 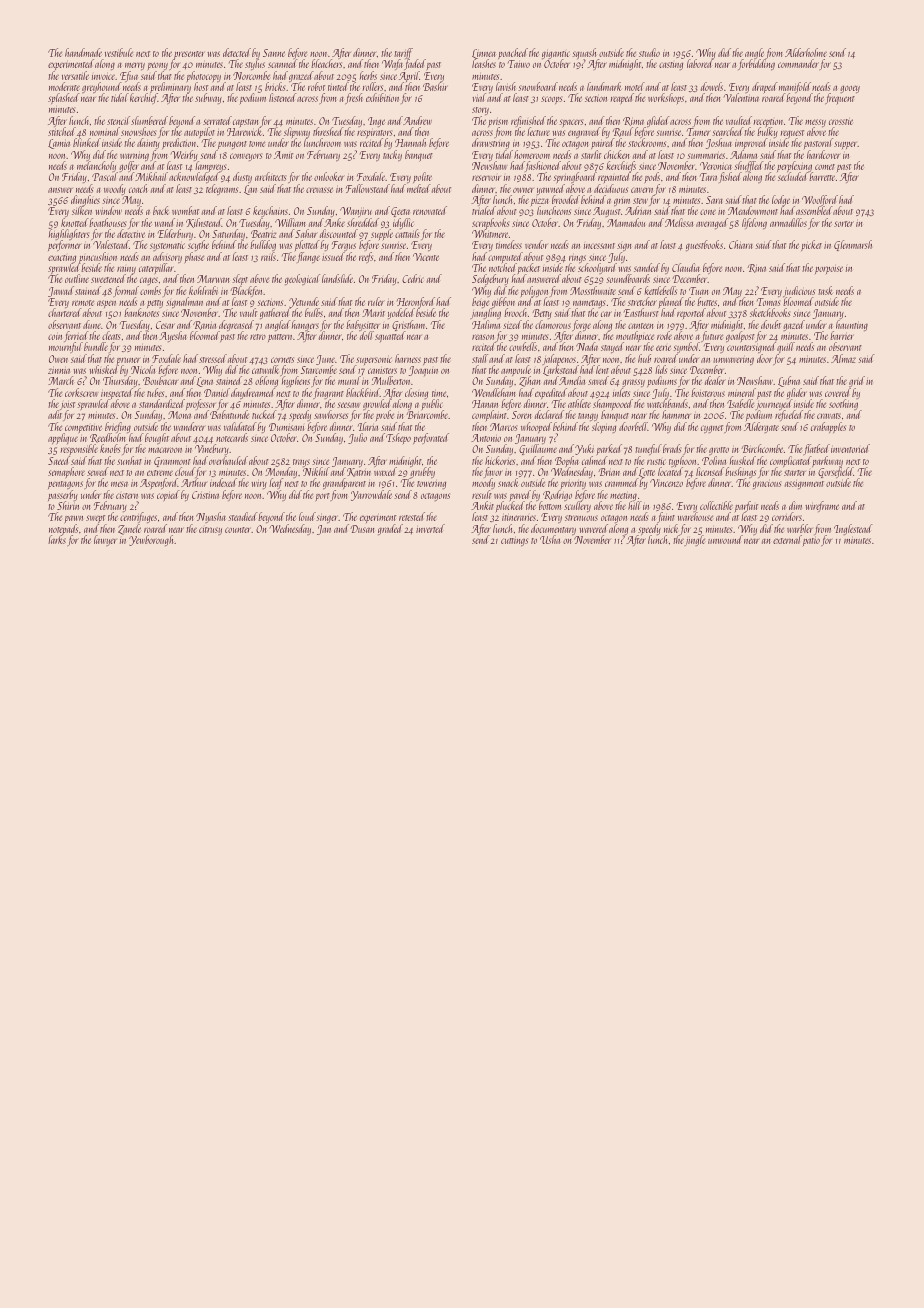 What do you see at coordinates (374, 361) in the screenshot?
I see `supersonic` at bounding box center [374, 361].
